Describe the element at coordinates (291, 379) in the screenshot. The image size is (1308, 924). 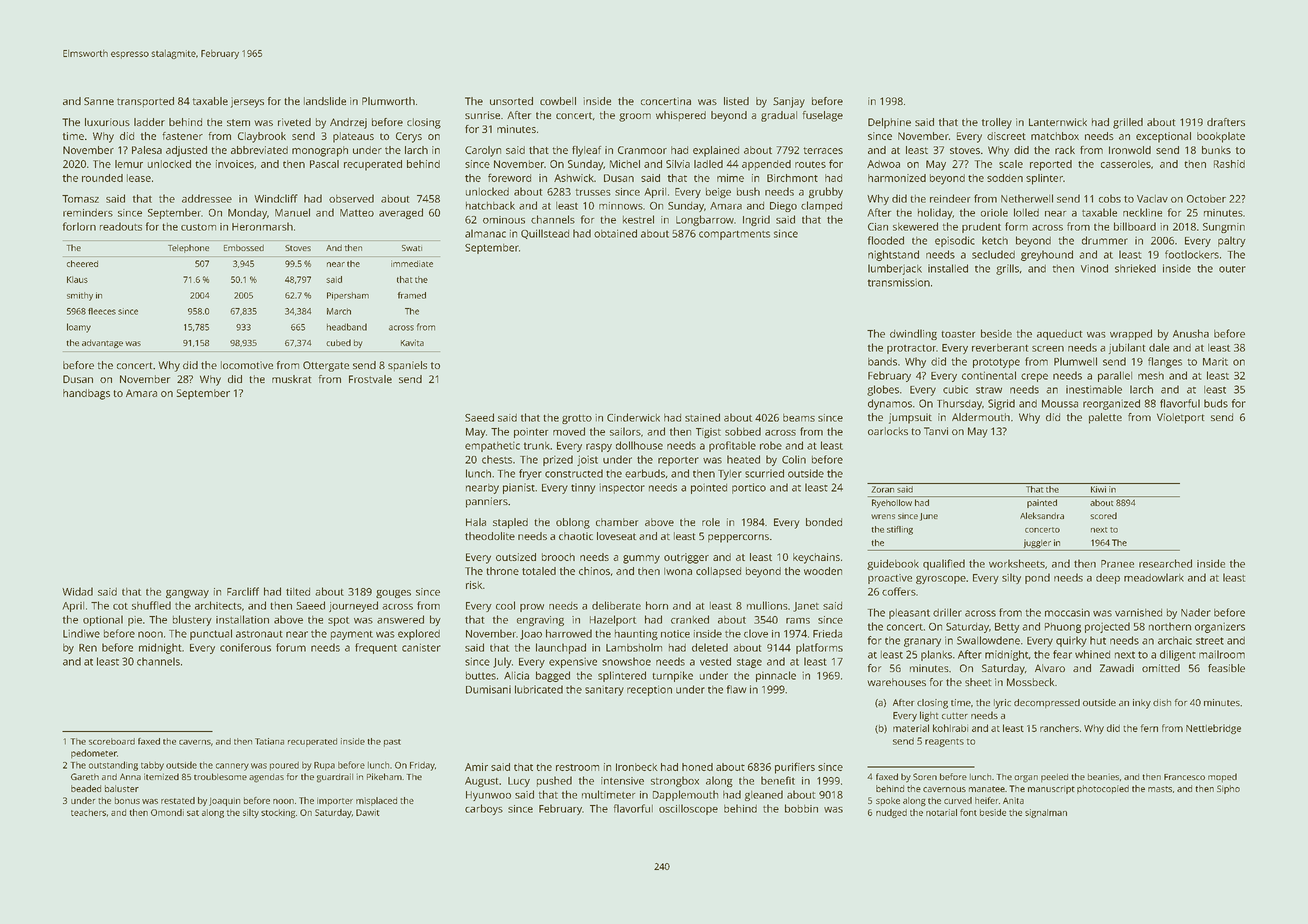
I see `muskrat` at that location.
